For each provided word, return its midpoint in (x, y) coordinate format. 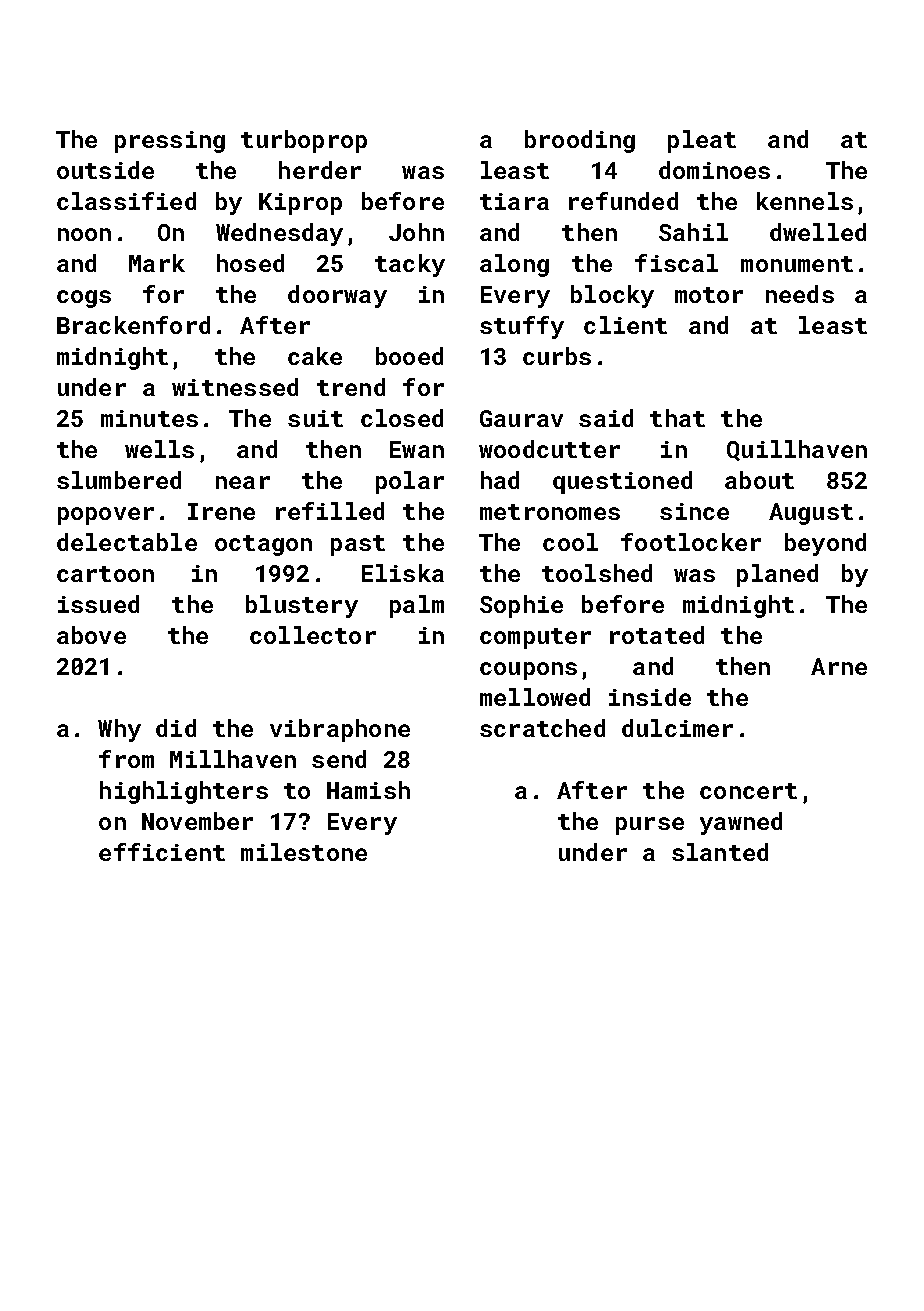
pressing (170, 142)
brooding (580, 141)
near (243, 482)
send (339, 759)
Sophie (521, 606)
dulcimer (677, 728)
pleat (702, 141)
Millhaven (233, 759)
